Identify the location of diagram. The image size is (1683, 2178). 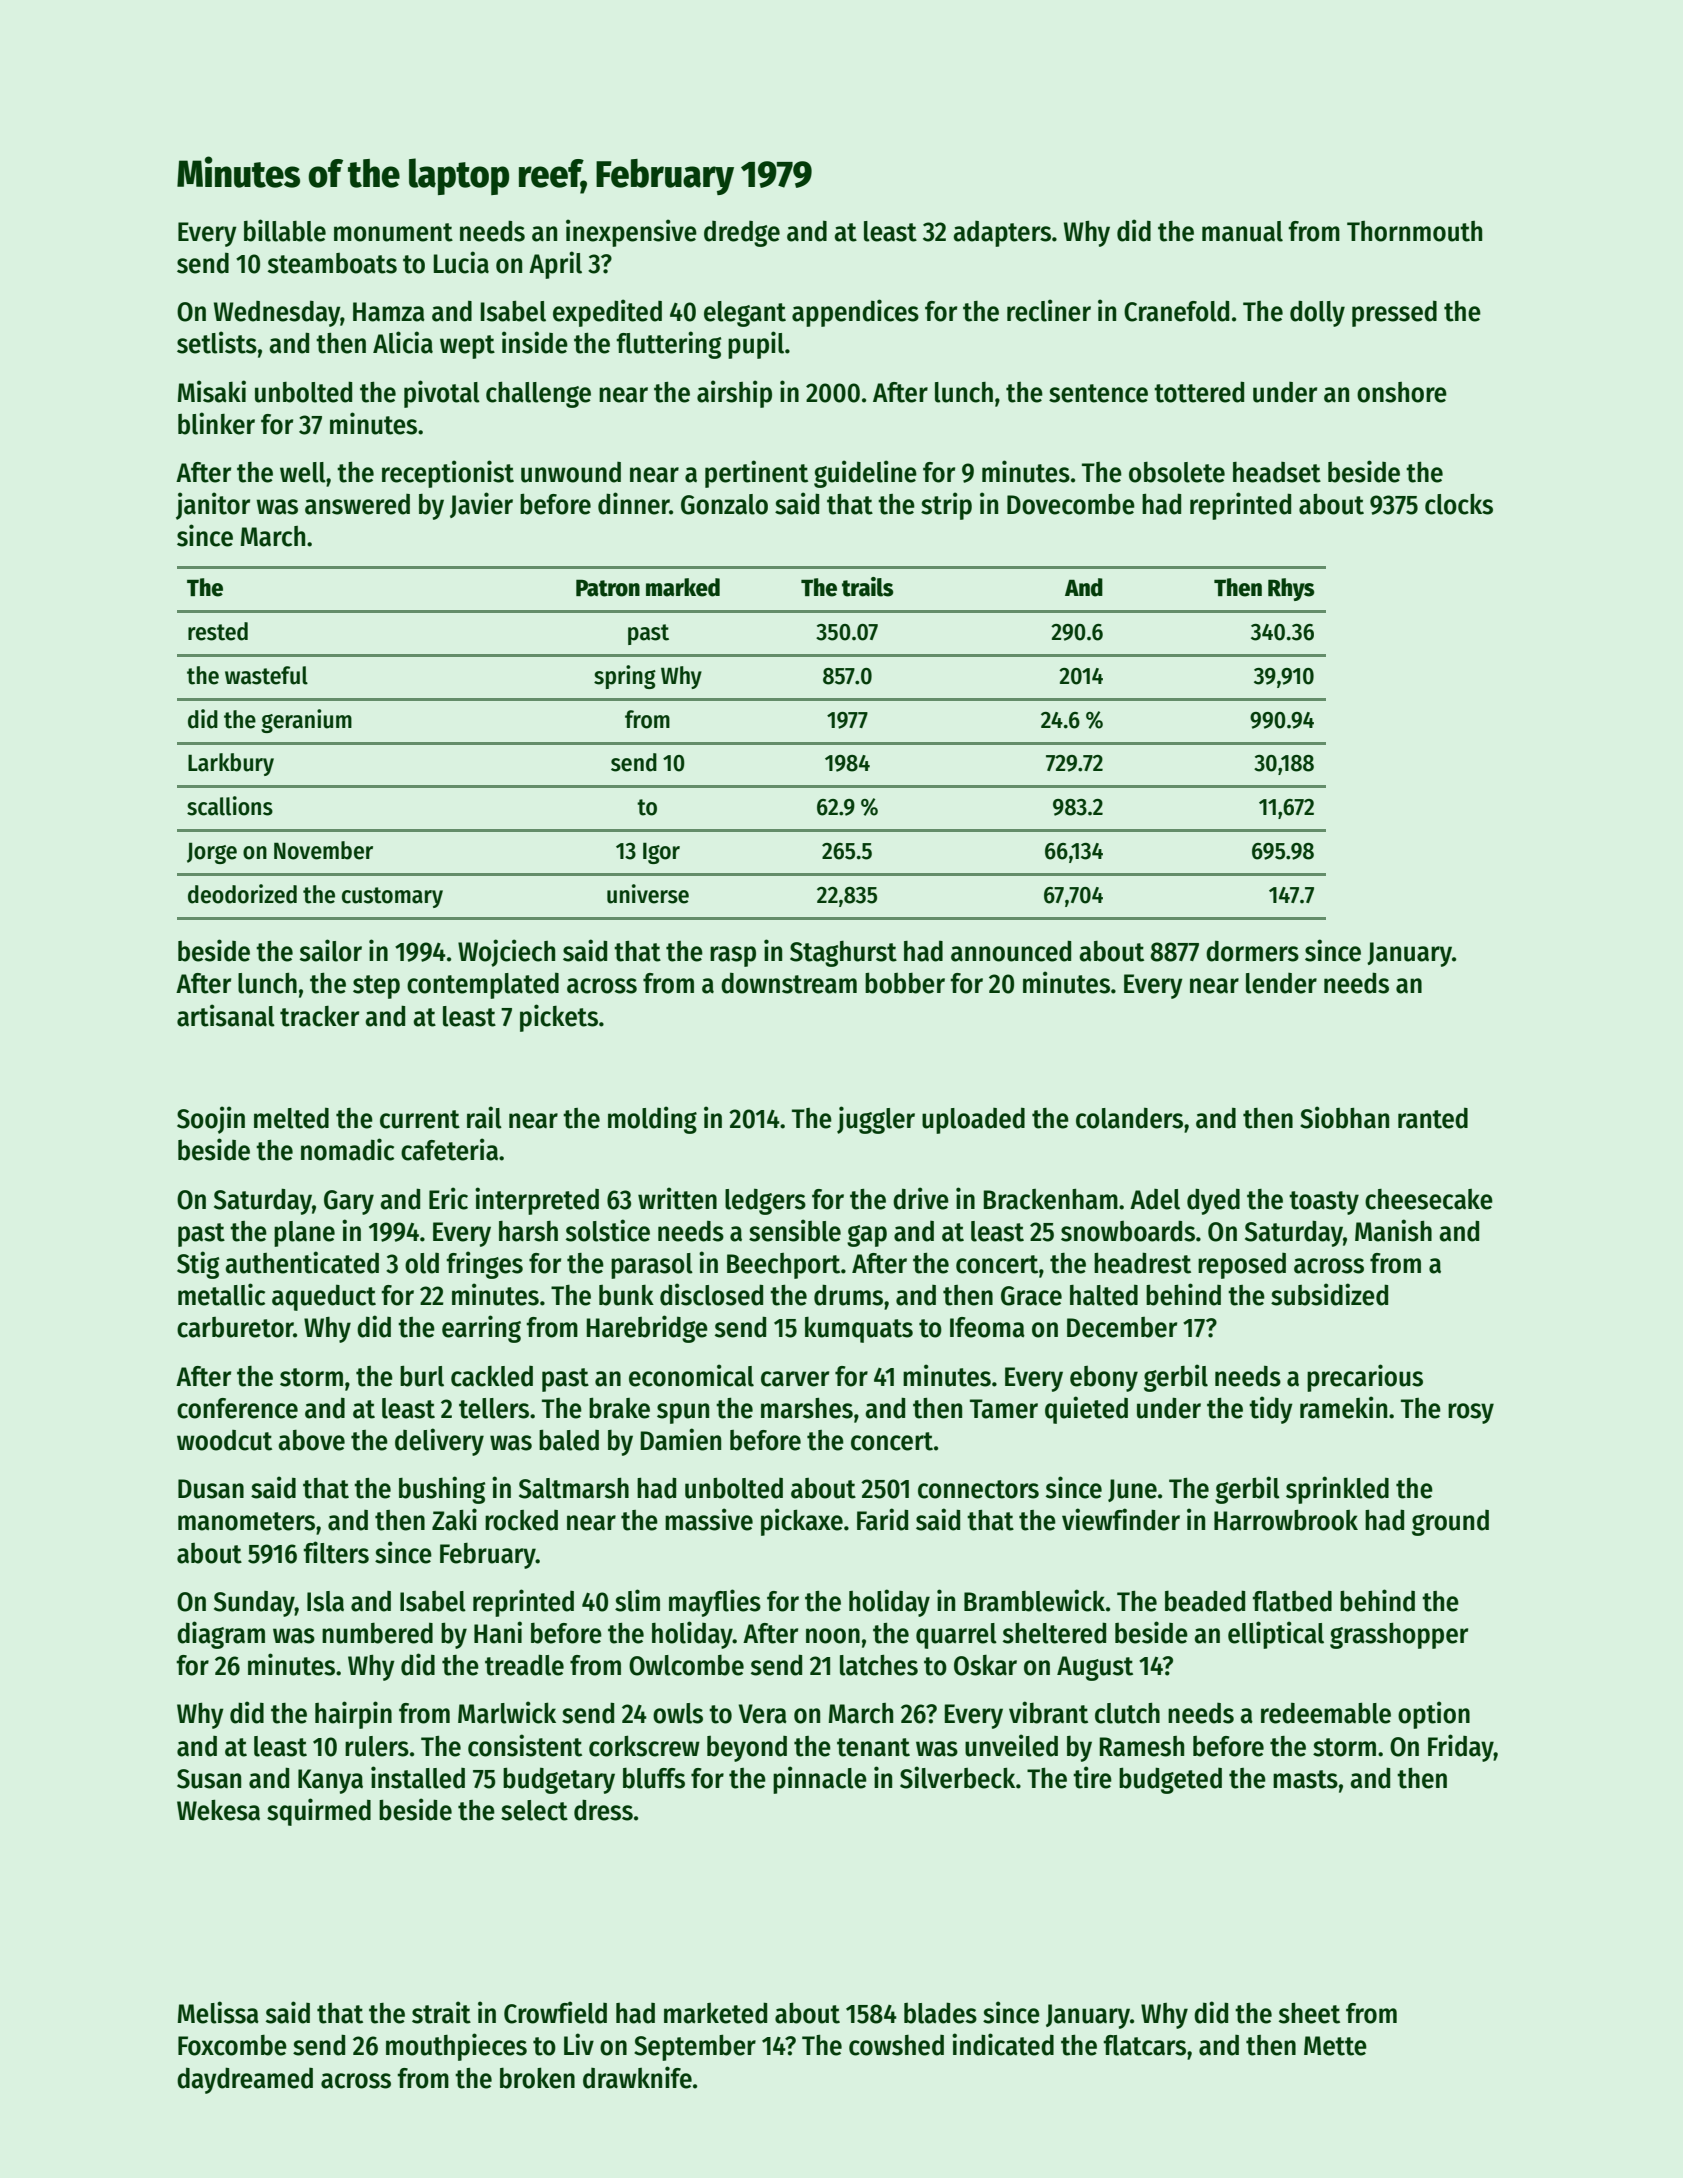
(221, 1635).
